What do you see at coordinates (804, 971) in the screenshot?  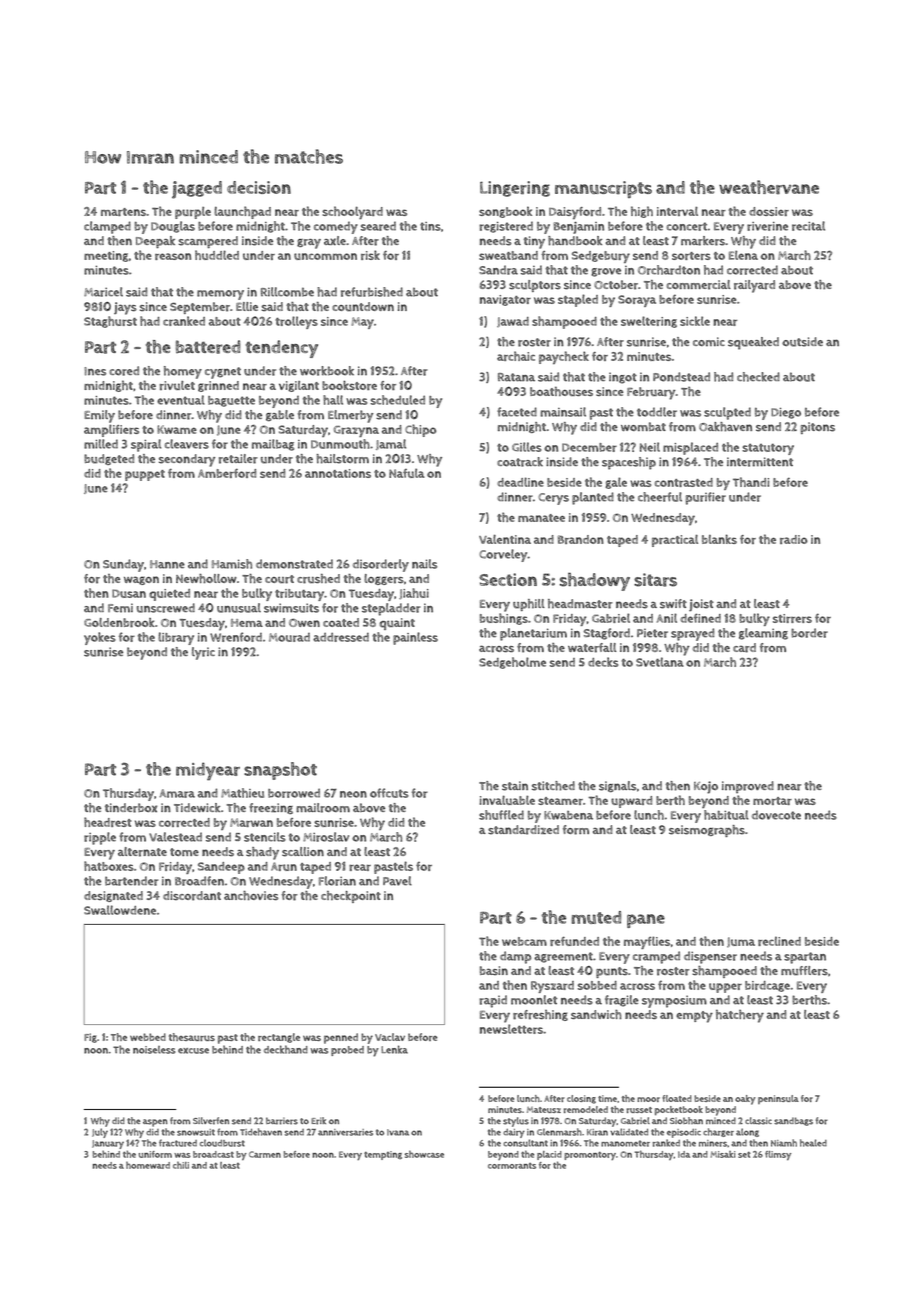 I see `mufflers` at bounding box center [804, 971].
